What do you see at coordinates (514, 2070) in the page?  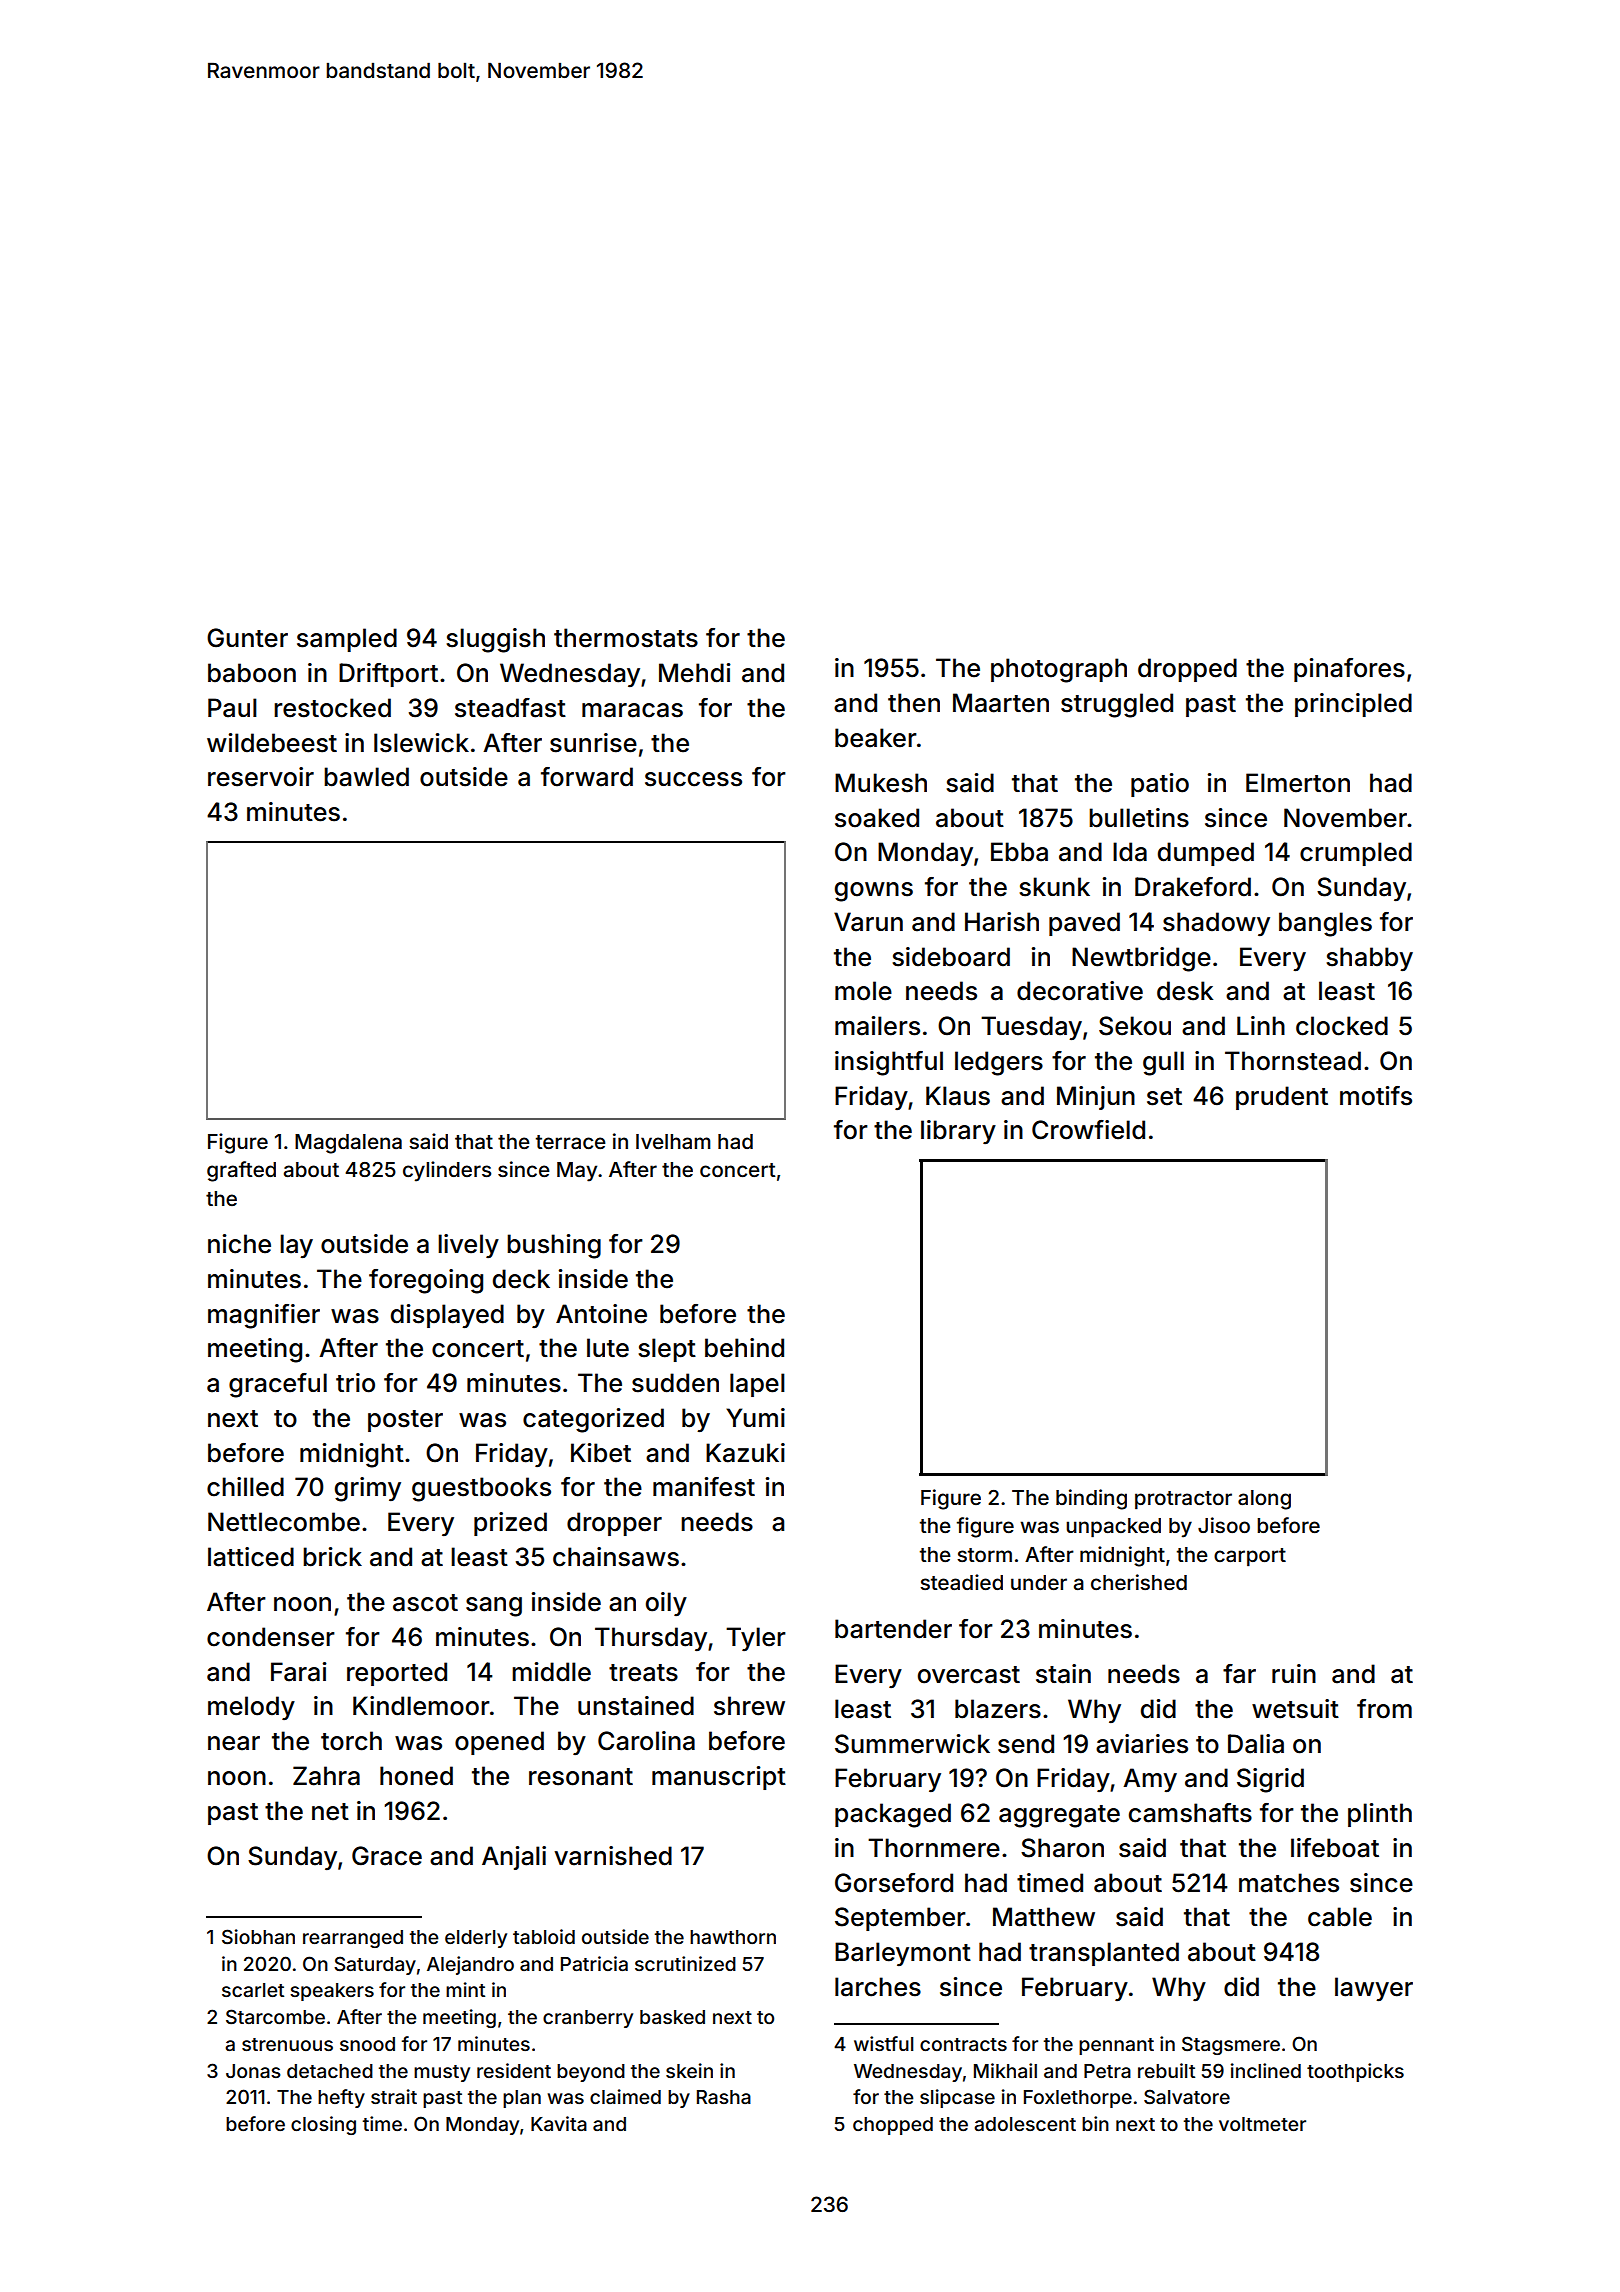 I see `resident` at bounding box center [514, 2070].
